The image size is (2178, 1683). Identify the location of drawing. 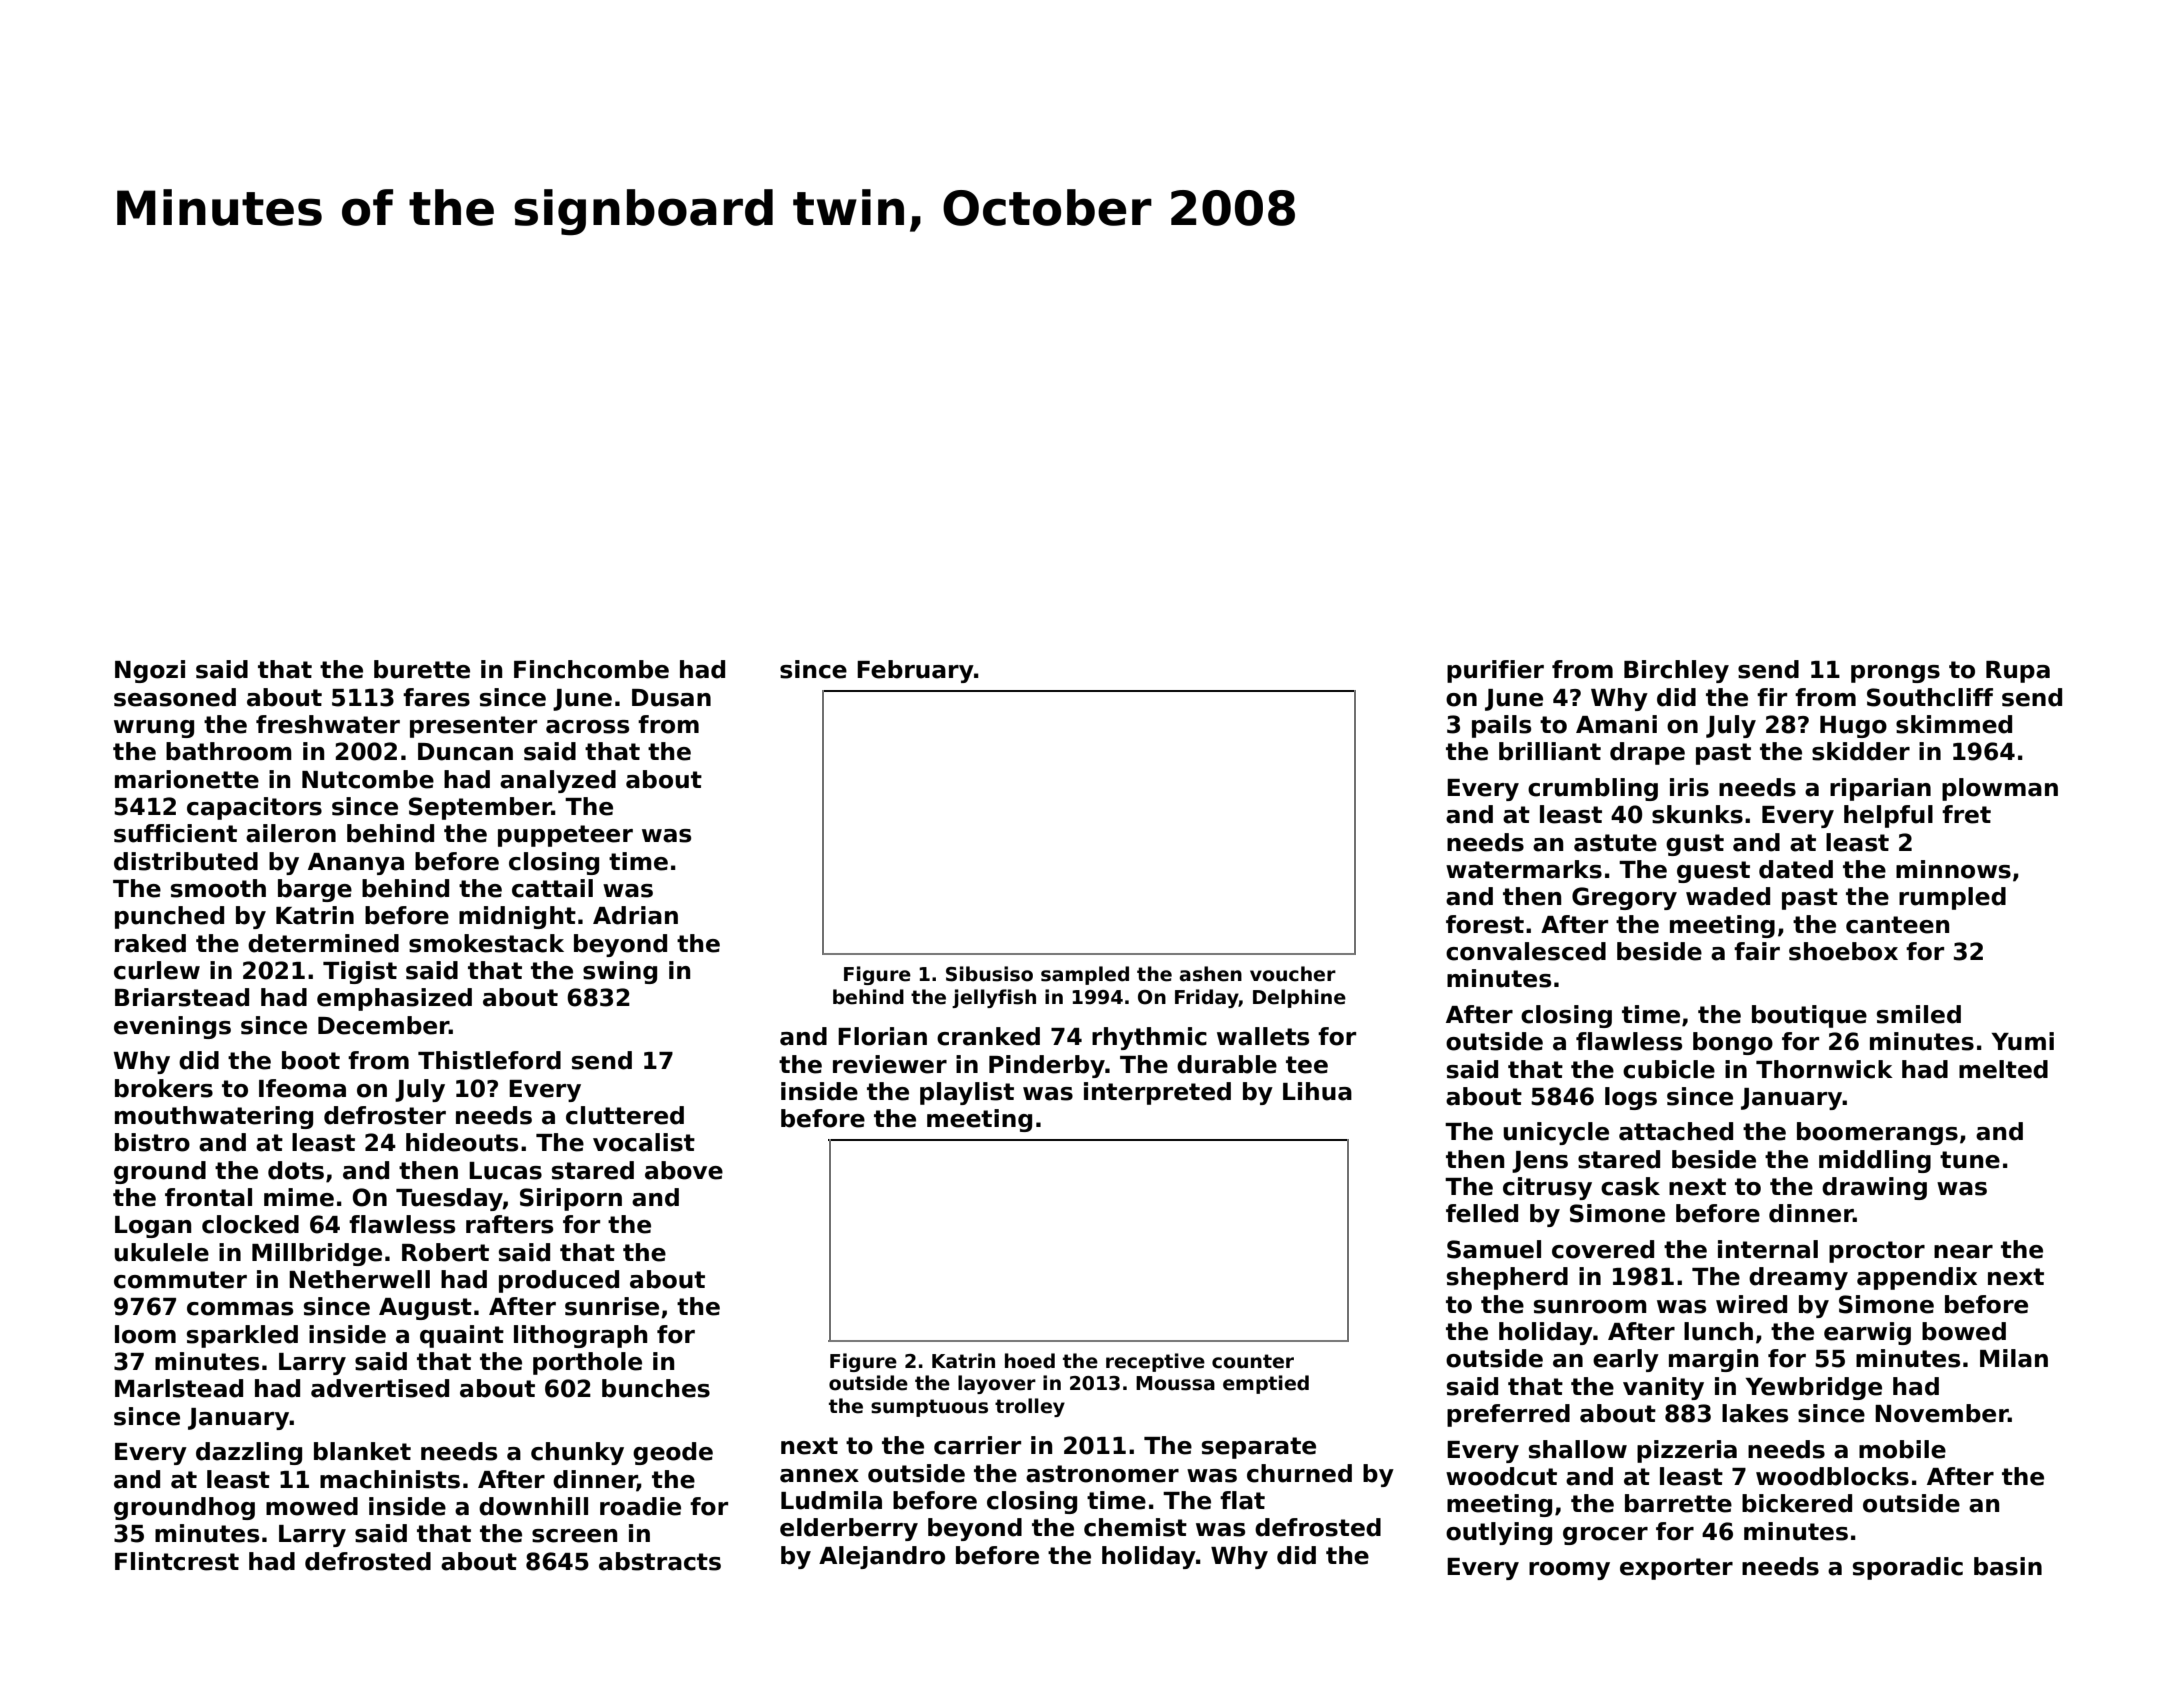
(1874, 1188).
